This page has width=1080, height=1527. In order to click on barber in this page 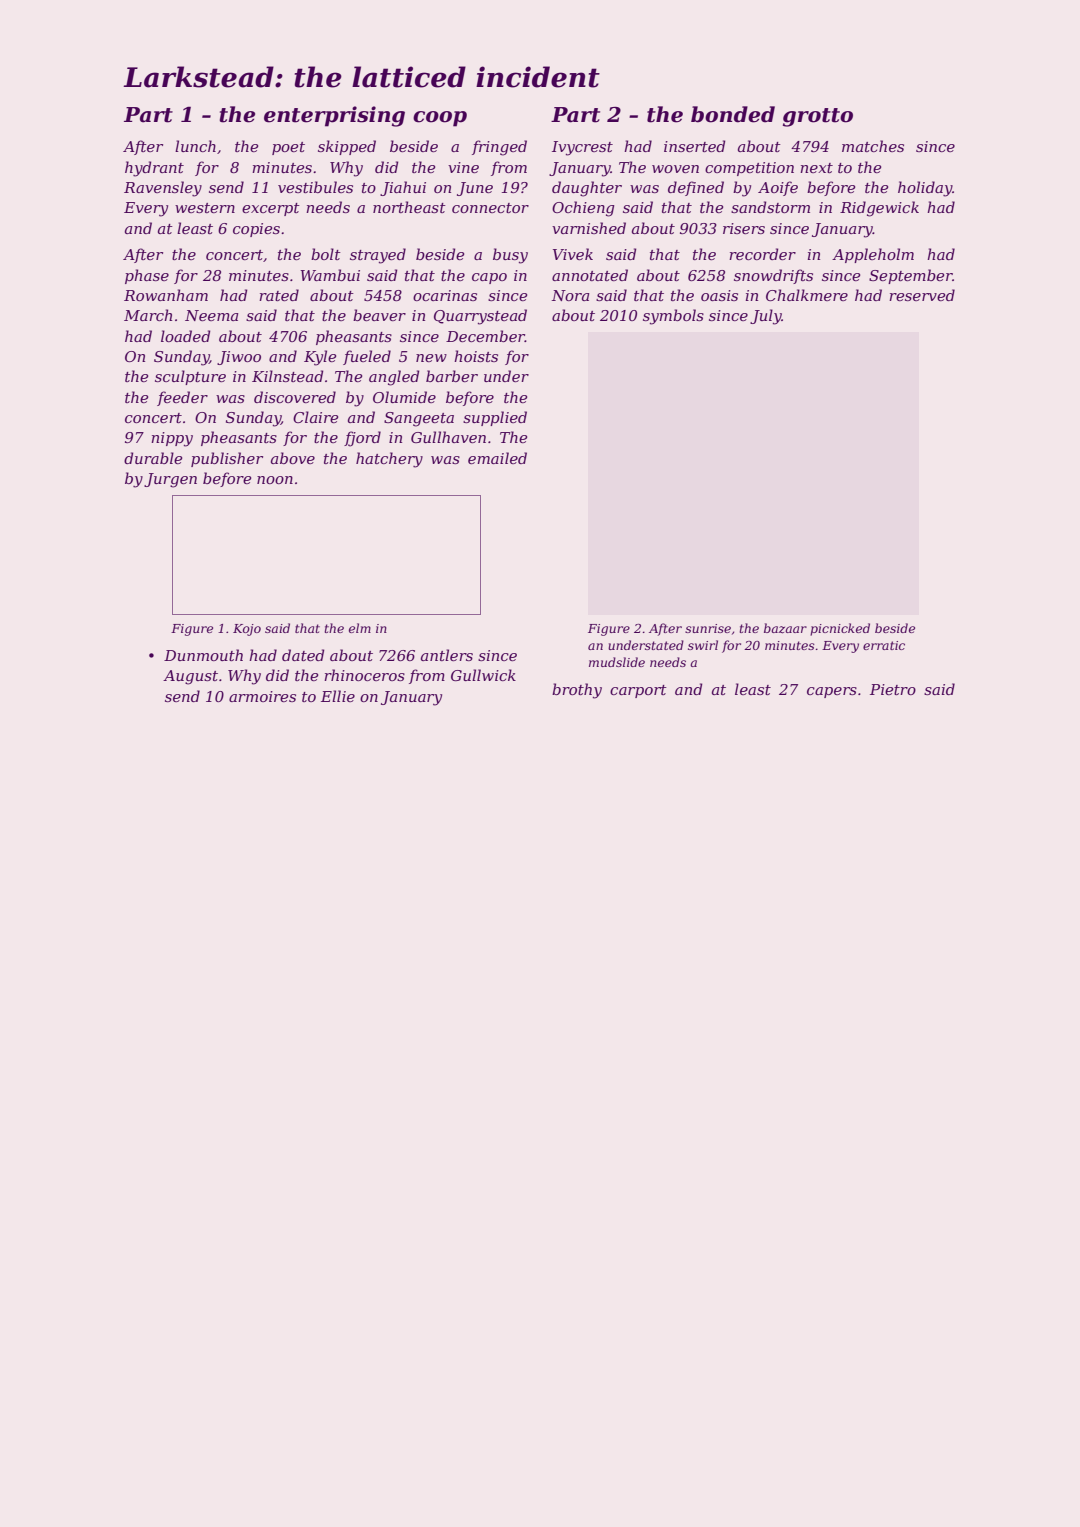, I will do `click(452, 376)`.
